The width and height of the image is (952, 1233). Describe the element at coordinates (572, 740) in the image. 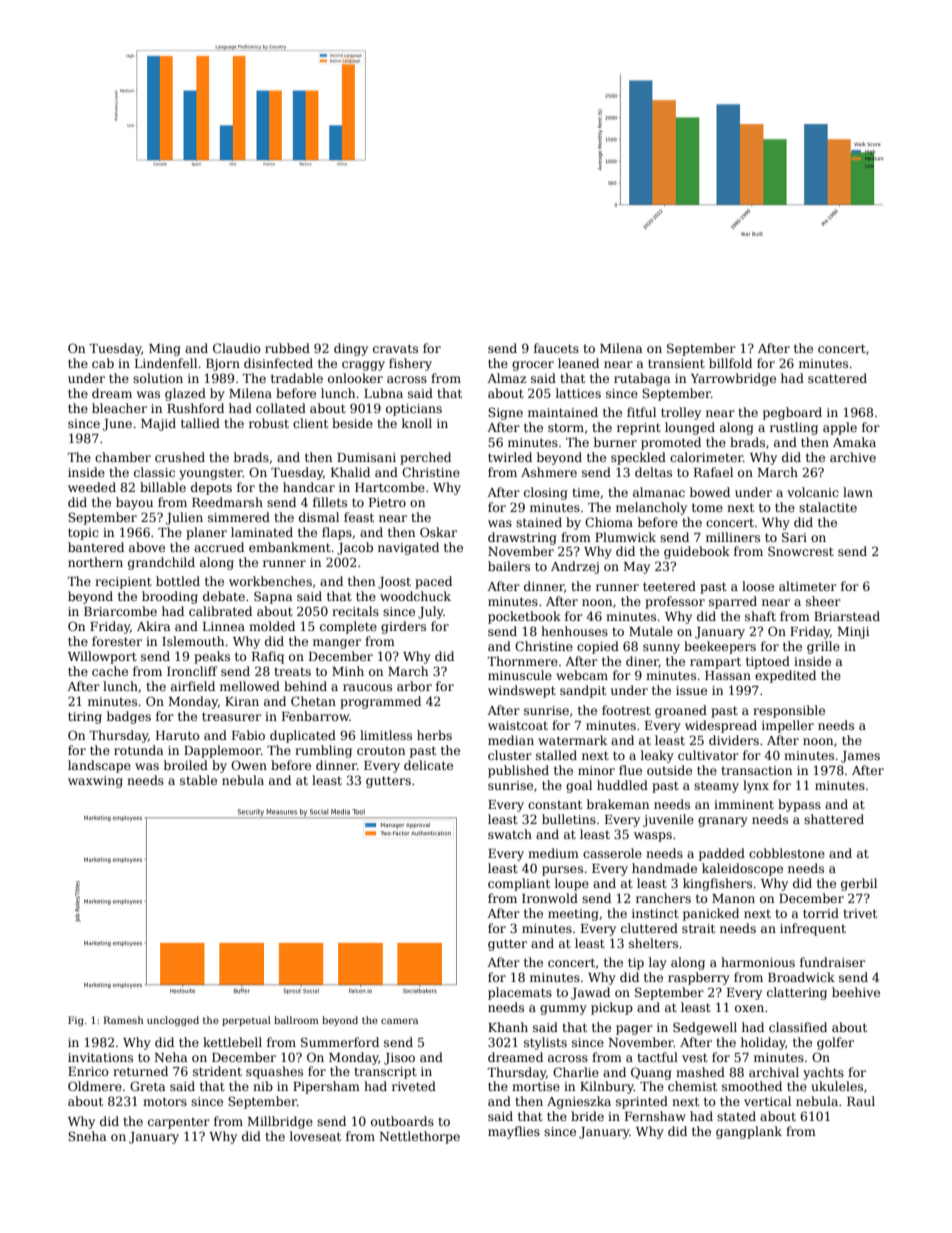

I see `watermark` at that location.
